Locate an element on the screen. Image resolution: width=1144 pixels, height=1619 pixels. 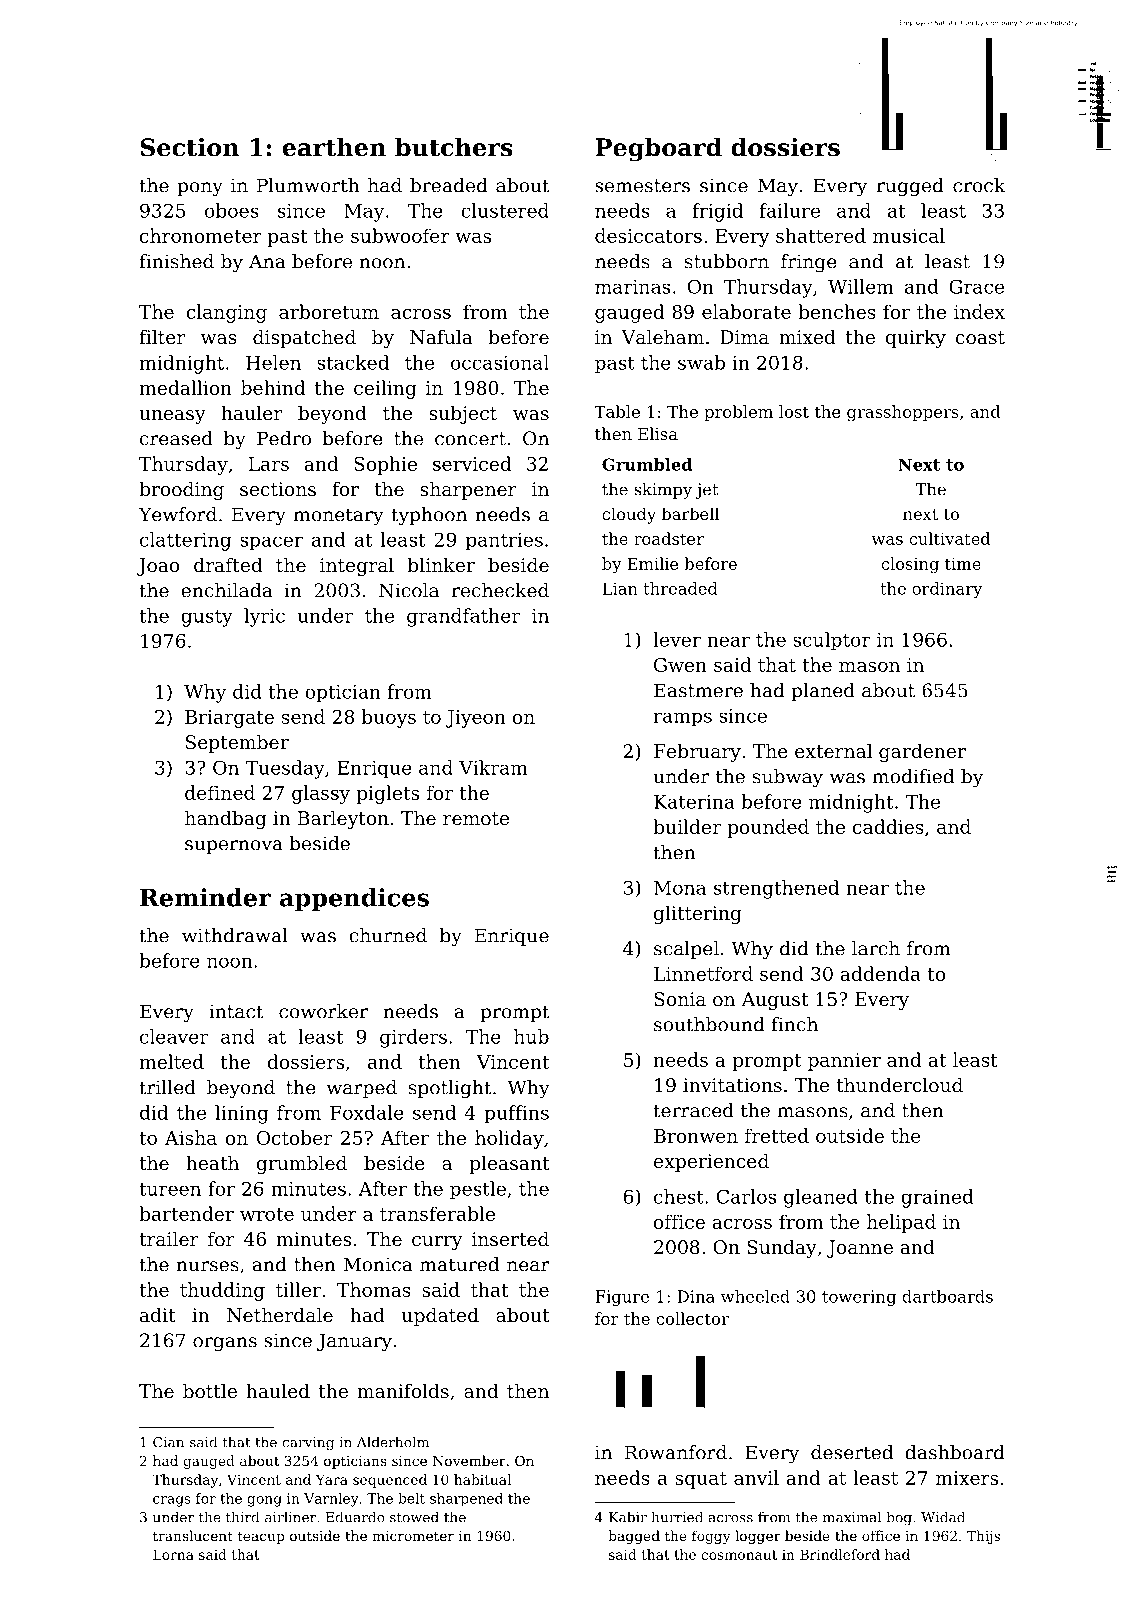
Reminder is located at coordinates (205, 897).
